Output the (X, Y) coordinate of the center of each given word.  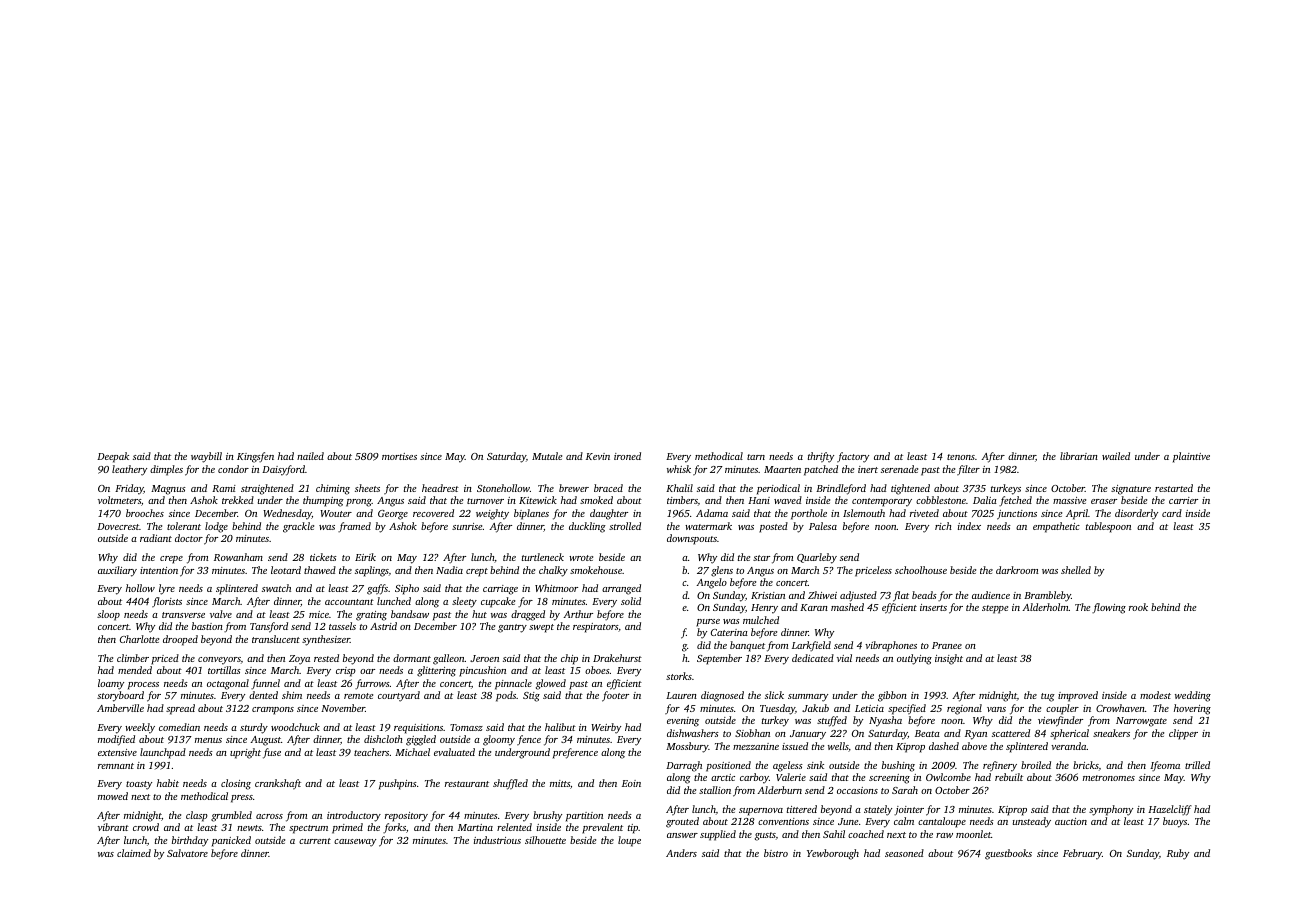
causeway (355, 843)
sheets (367, 488)
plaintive (1191, 457)
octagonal (228, 684)
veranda (1069, 746)
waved (788, 500)
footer (615, 696)
